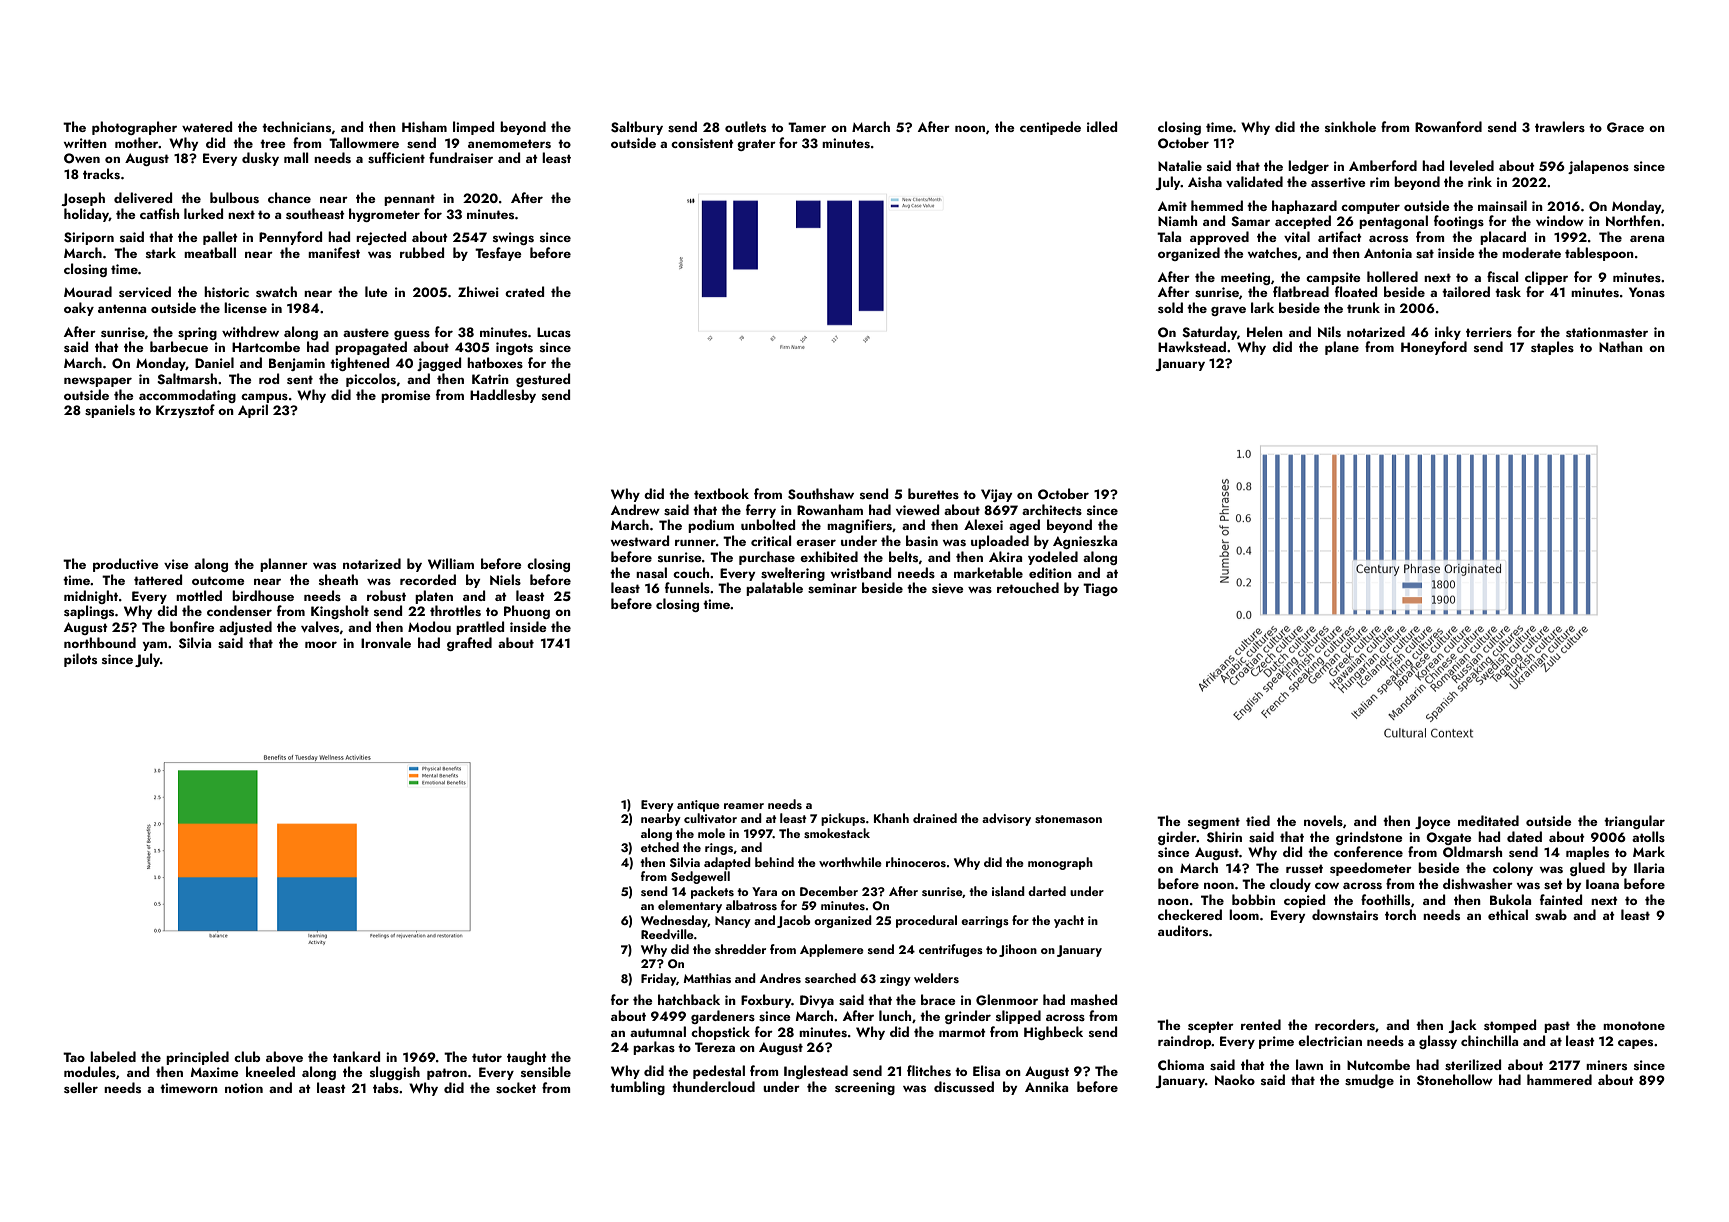 The width and height of the page is (1729, 1222). Describe the element at coordinates (284, 565) in the page. I see `planner` at that location.
